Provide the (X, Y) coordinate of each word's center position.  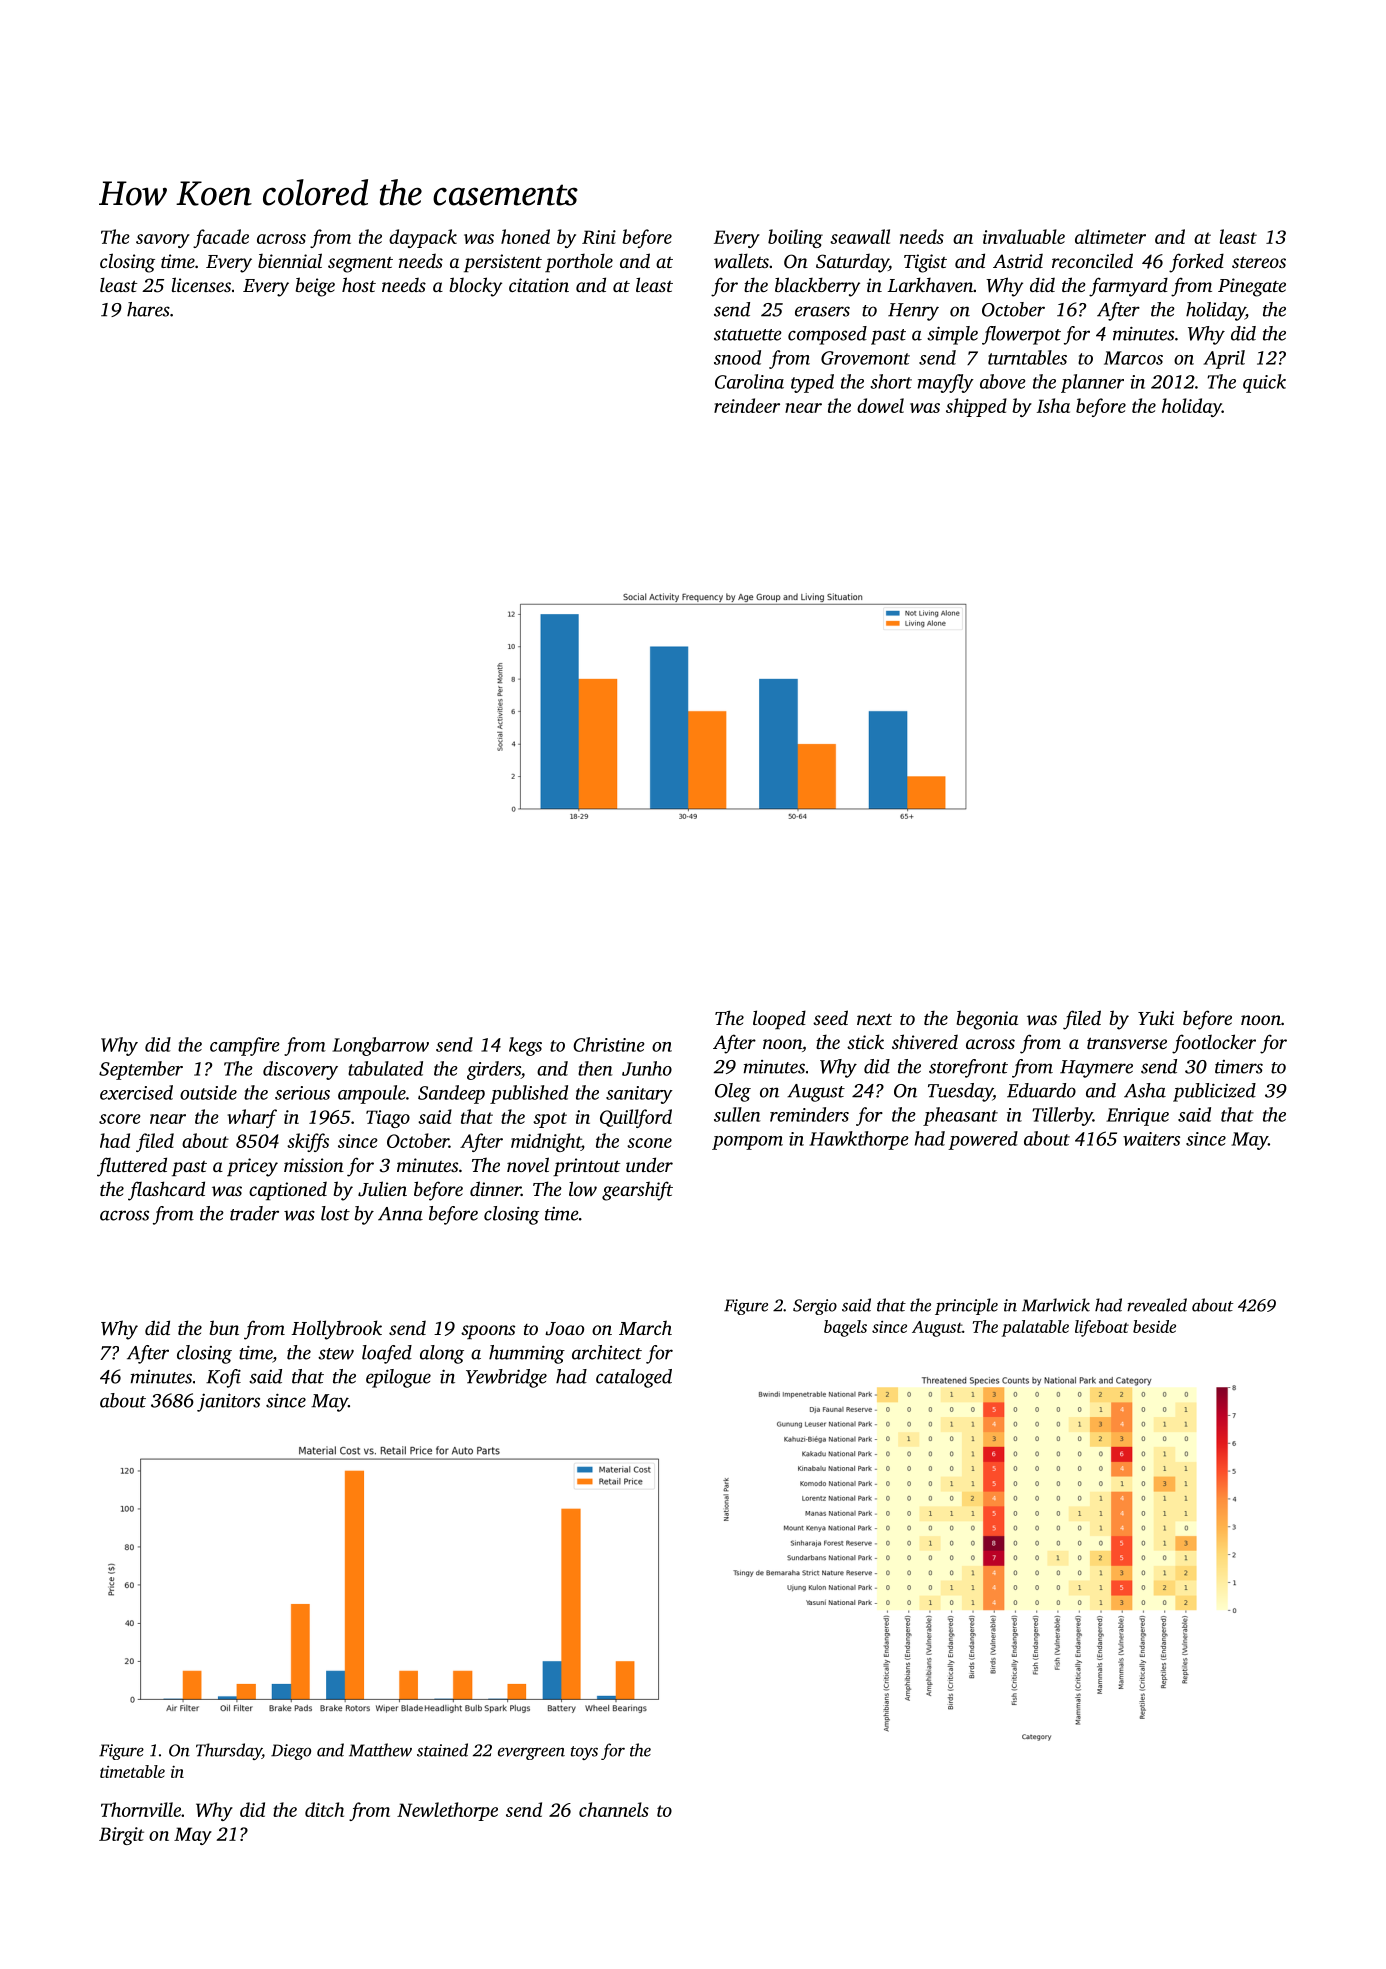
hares (148, 309)
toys (584, 1753)
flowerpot (1021, 335)
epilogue (398, 1378)
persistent (503, 263)
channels (614, 1809)
